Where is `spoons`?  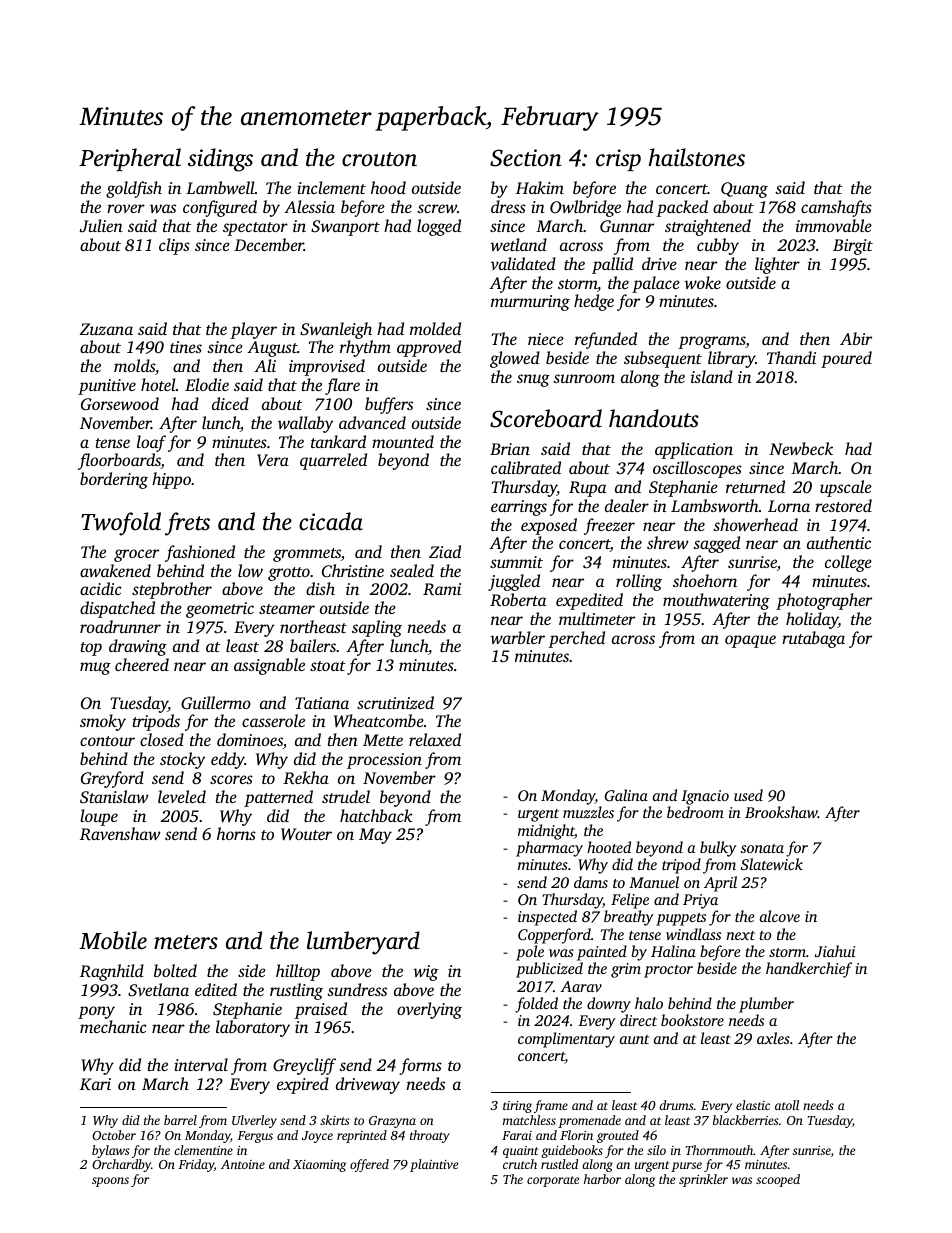 spoons is located at coordinates (110, 1182).
